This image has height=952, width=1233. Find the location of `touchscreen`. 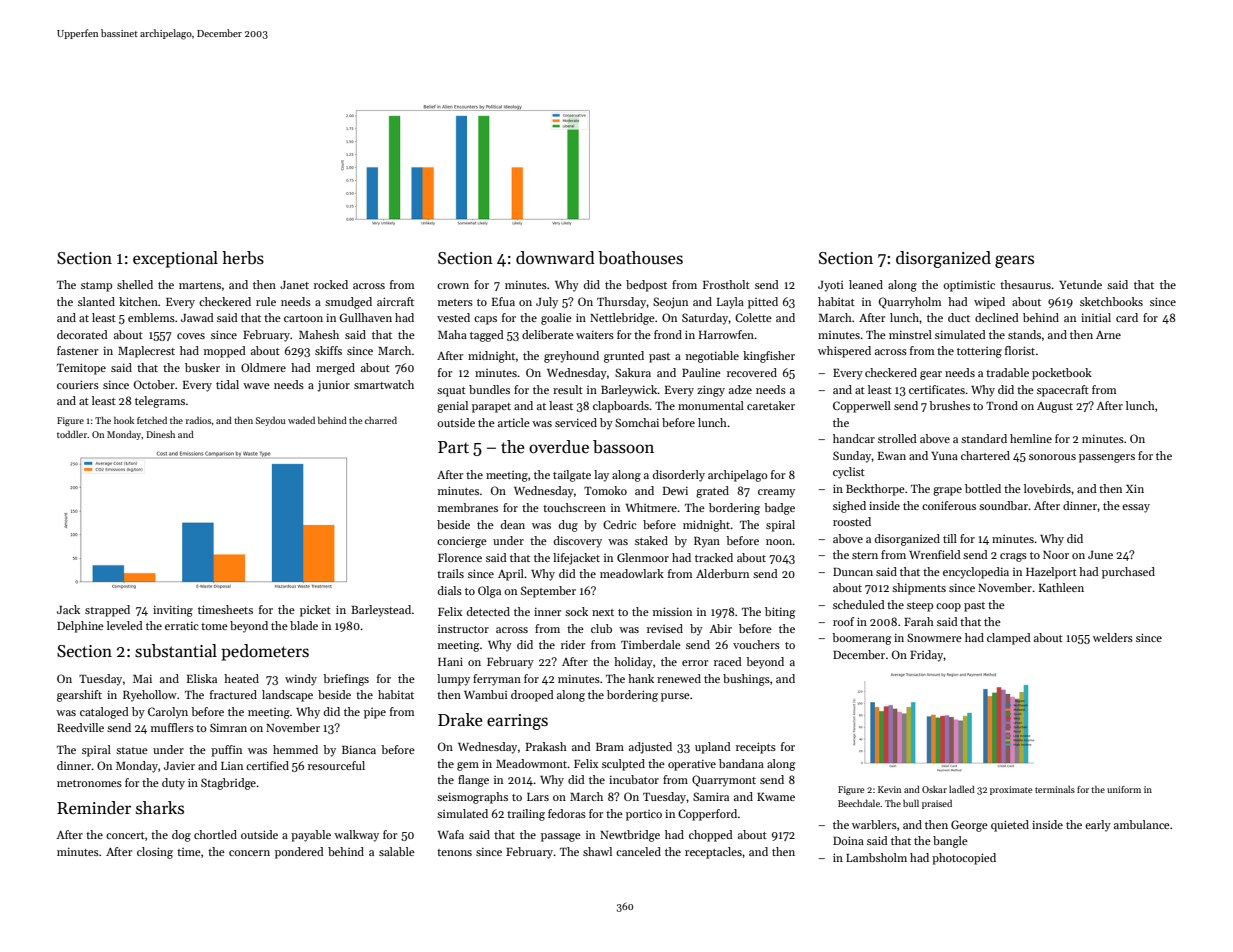

touchscreen is located at coordinates (574, 507).
